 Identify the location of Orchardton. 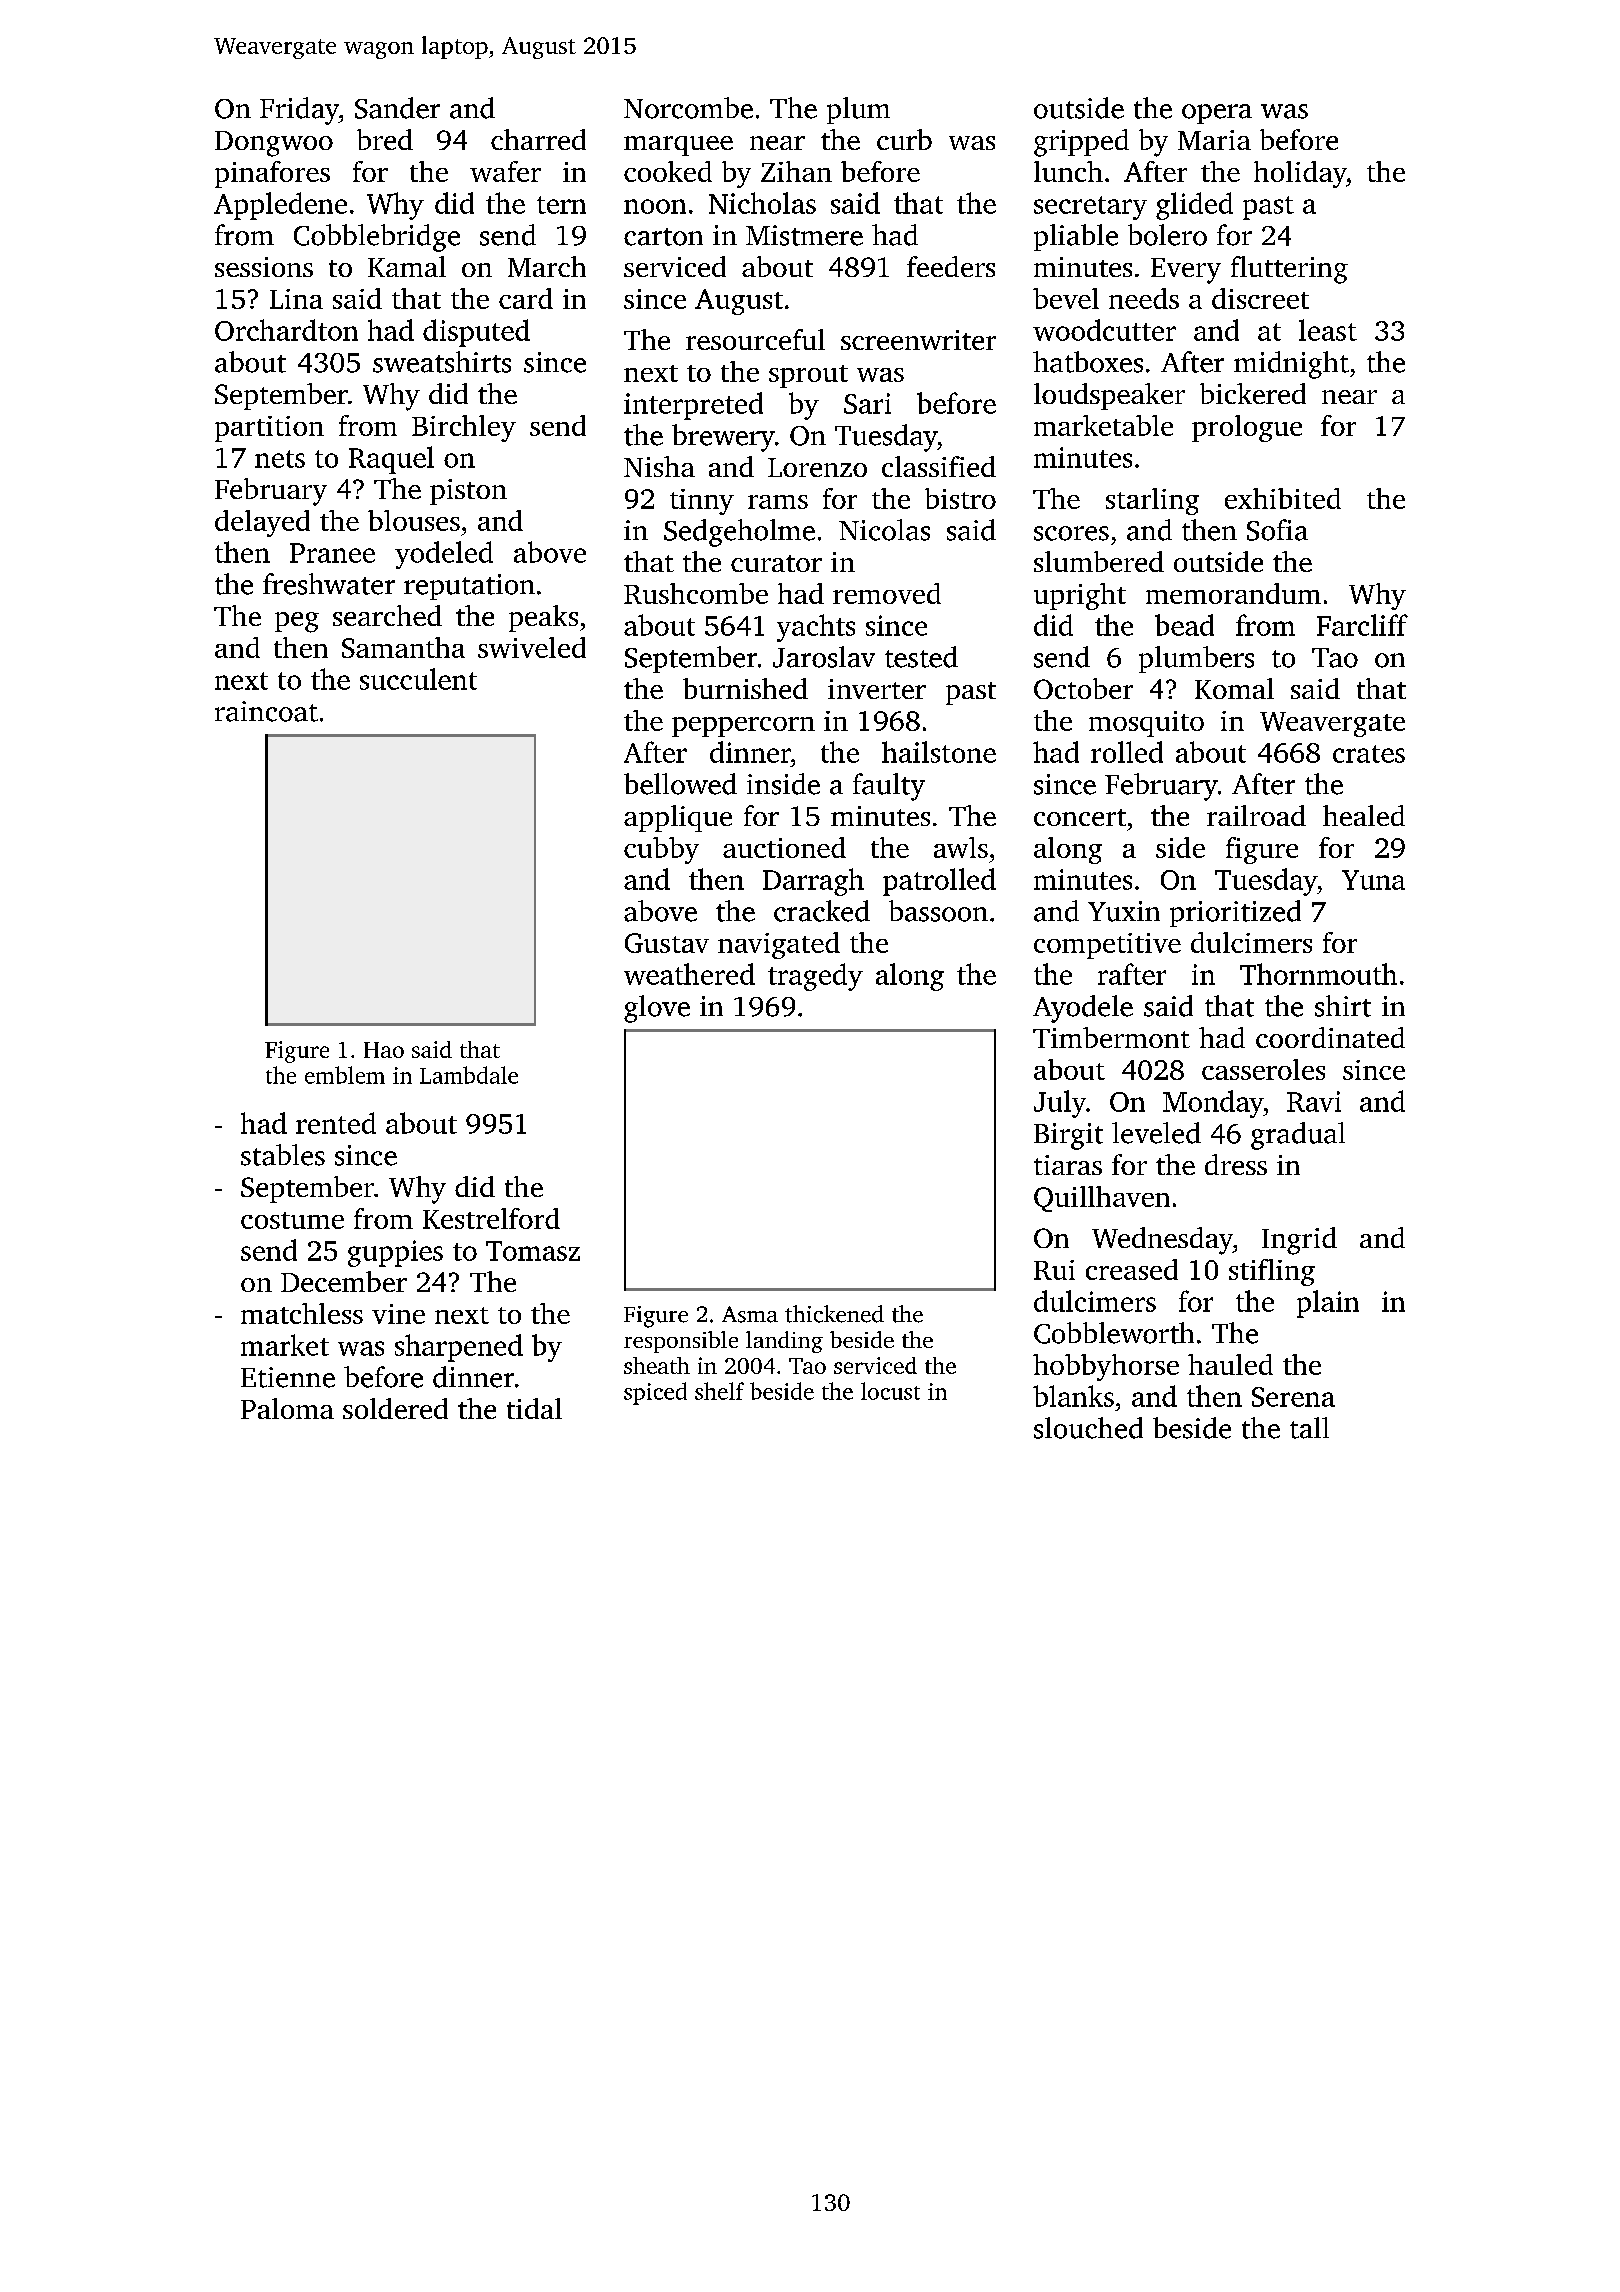
(286, 330).
